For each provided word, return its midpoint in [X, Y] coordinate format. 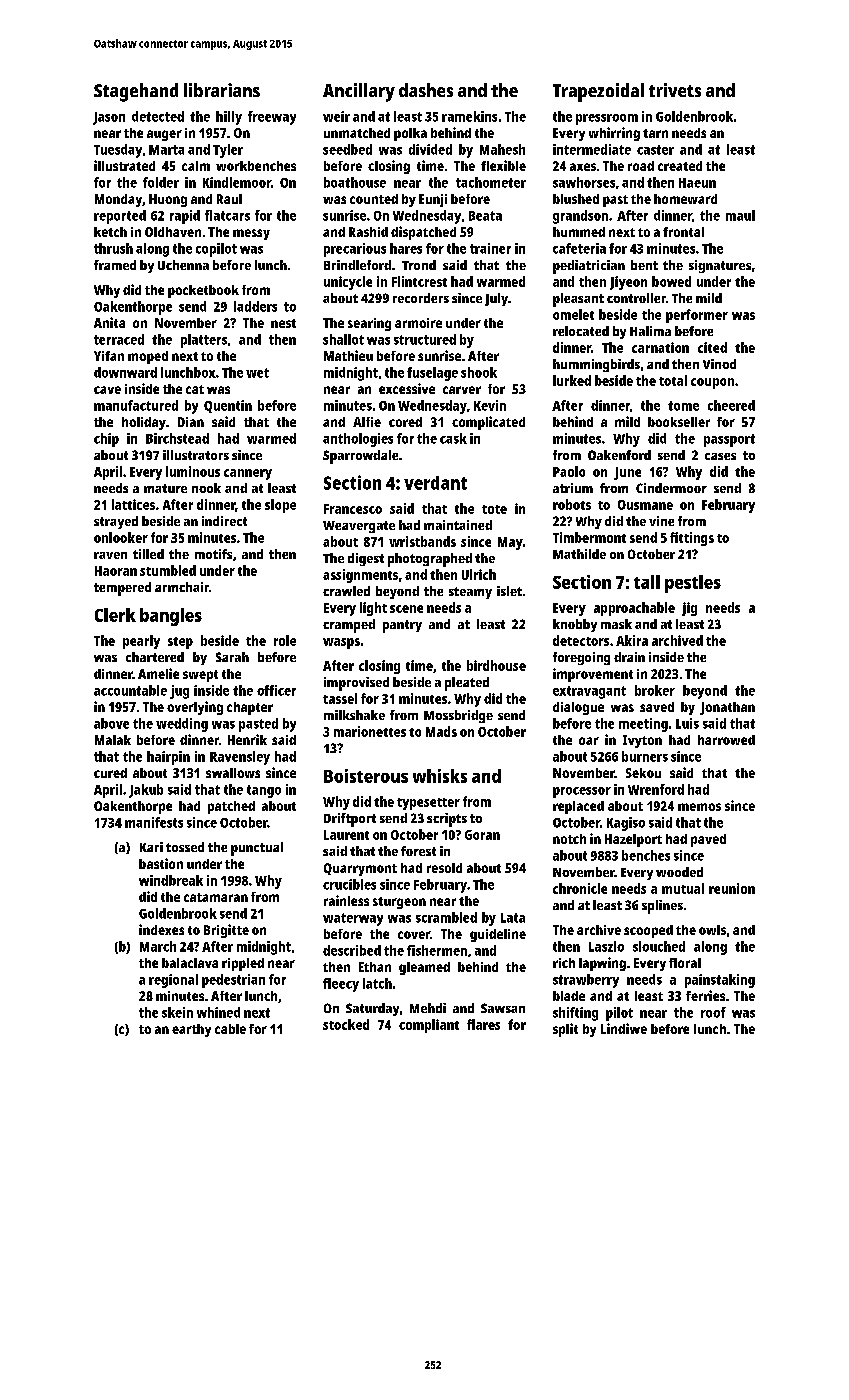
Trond [419, 265]
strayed [116, 522]
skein [177, 1012]
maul [740, 215]
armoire [418, 323]
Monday [118, 200]
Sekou [643, 773]
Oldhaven [173, 232]
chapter [250, 708]
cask [453, 438]
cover [414, 935]
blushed [576, 199]
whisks [440, 776]
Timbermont [589, 537]
